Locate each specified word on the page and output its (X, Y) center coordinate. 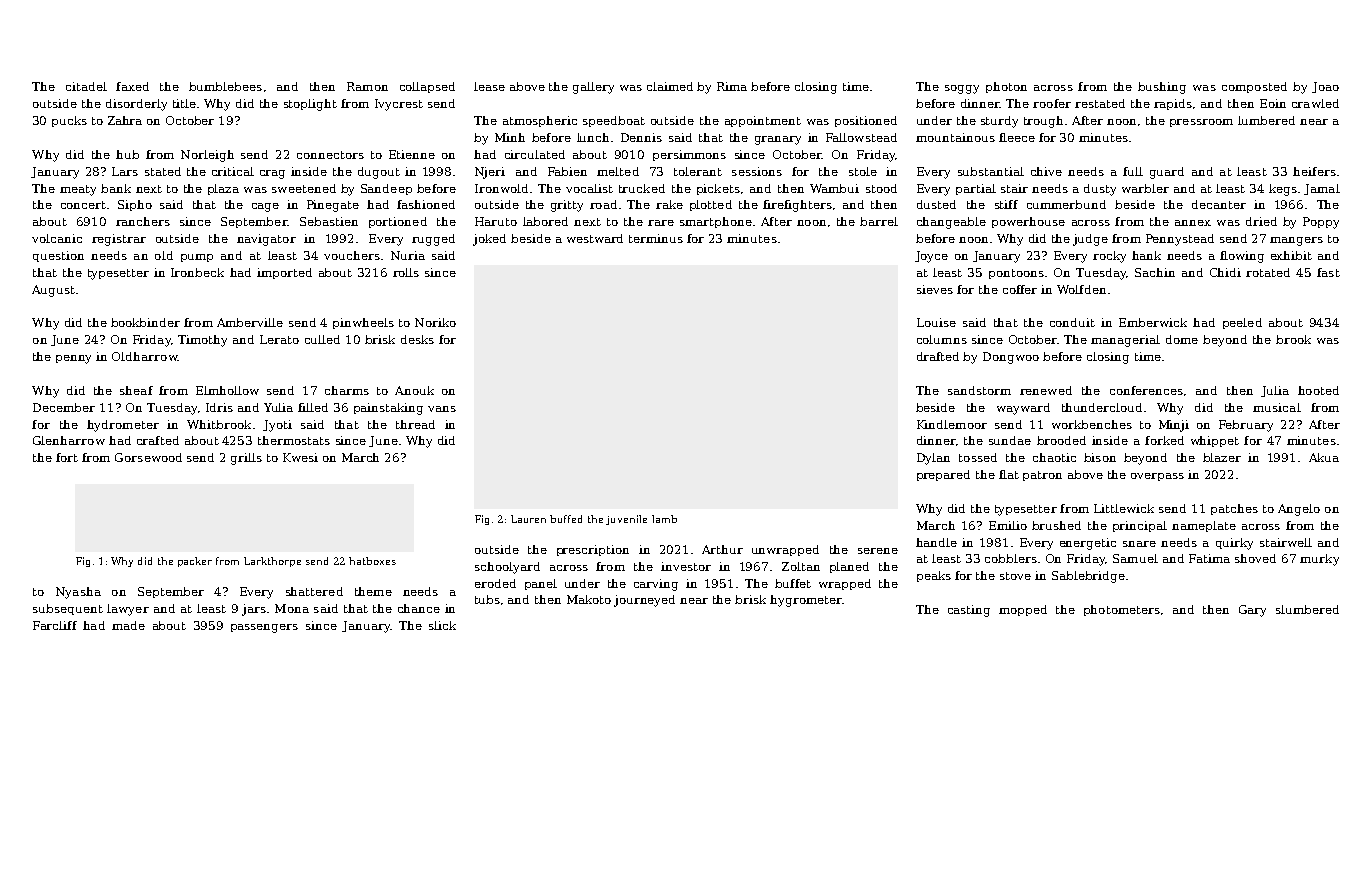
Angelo (1299, 510)
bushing (1162, 88)
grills (246, 459)
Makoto (589, 599)
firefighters (797, 206)
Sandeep (386, 189)
